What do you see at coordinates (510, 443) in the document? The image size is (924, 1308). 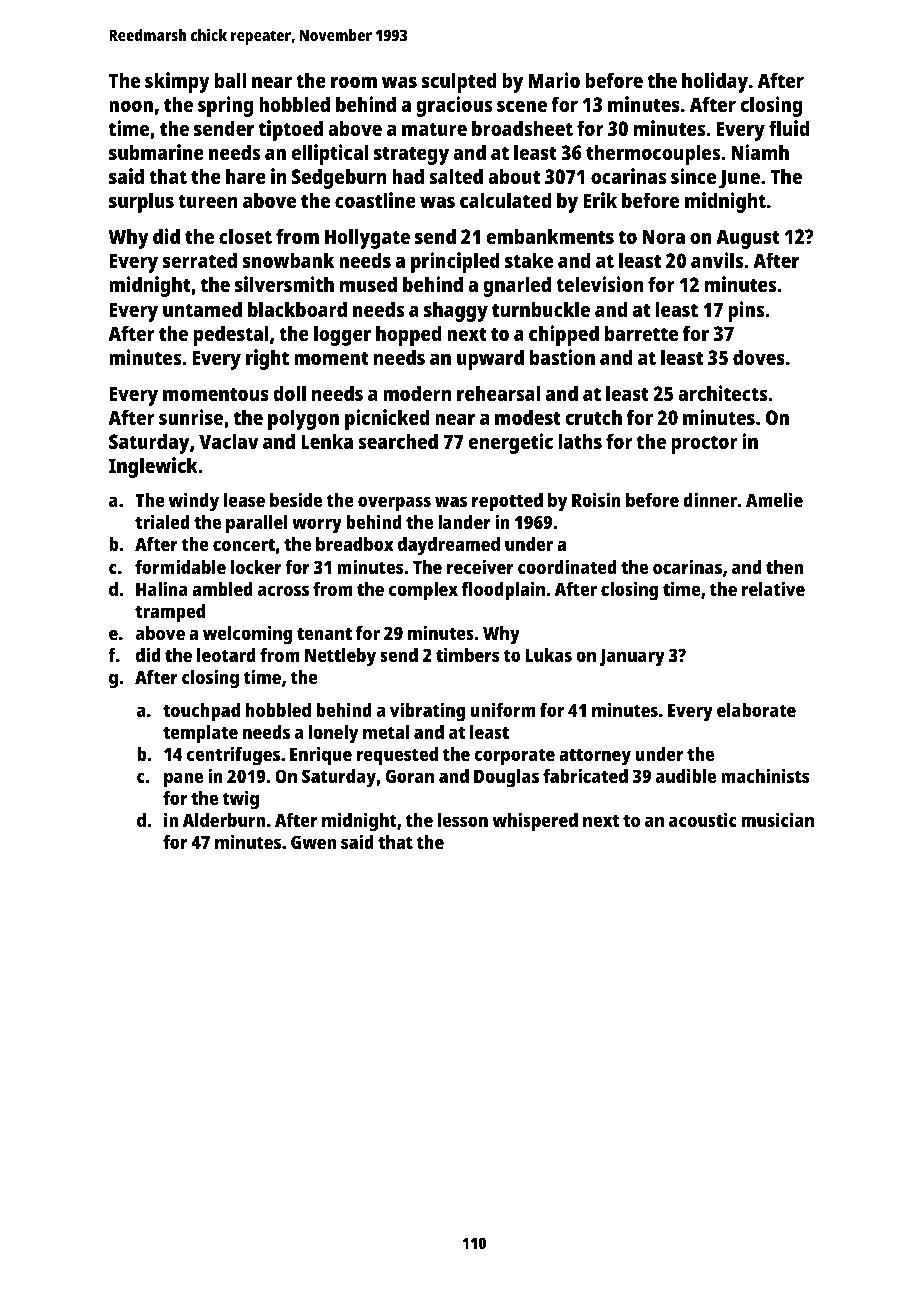 I see `energetic` at bounding box center [510, 443].
